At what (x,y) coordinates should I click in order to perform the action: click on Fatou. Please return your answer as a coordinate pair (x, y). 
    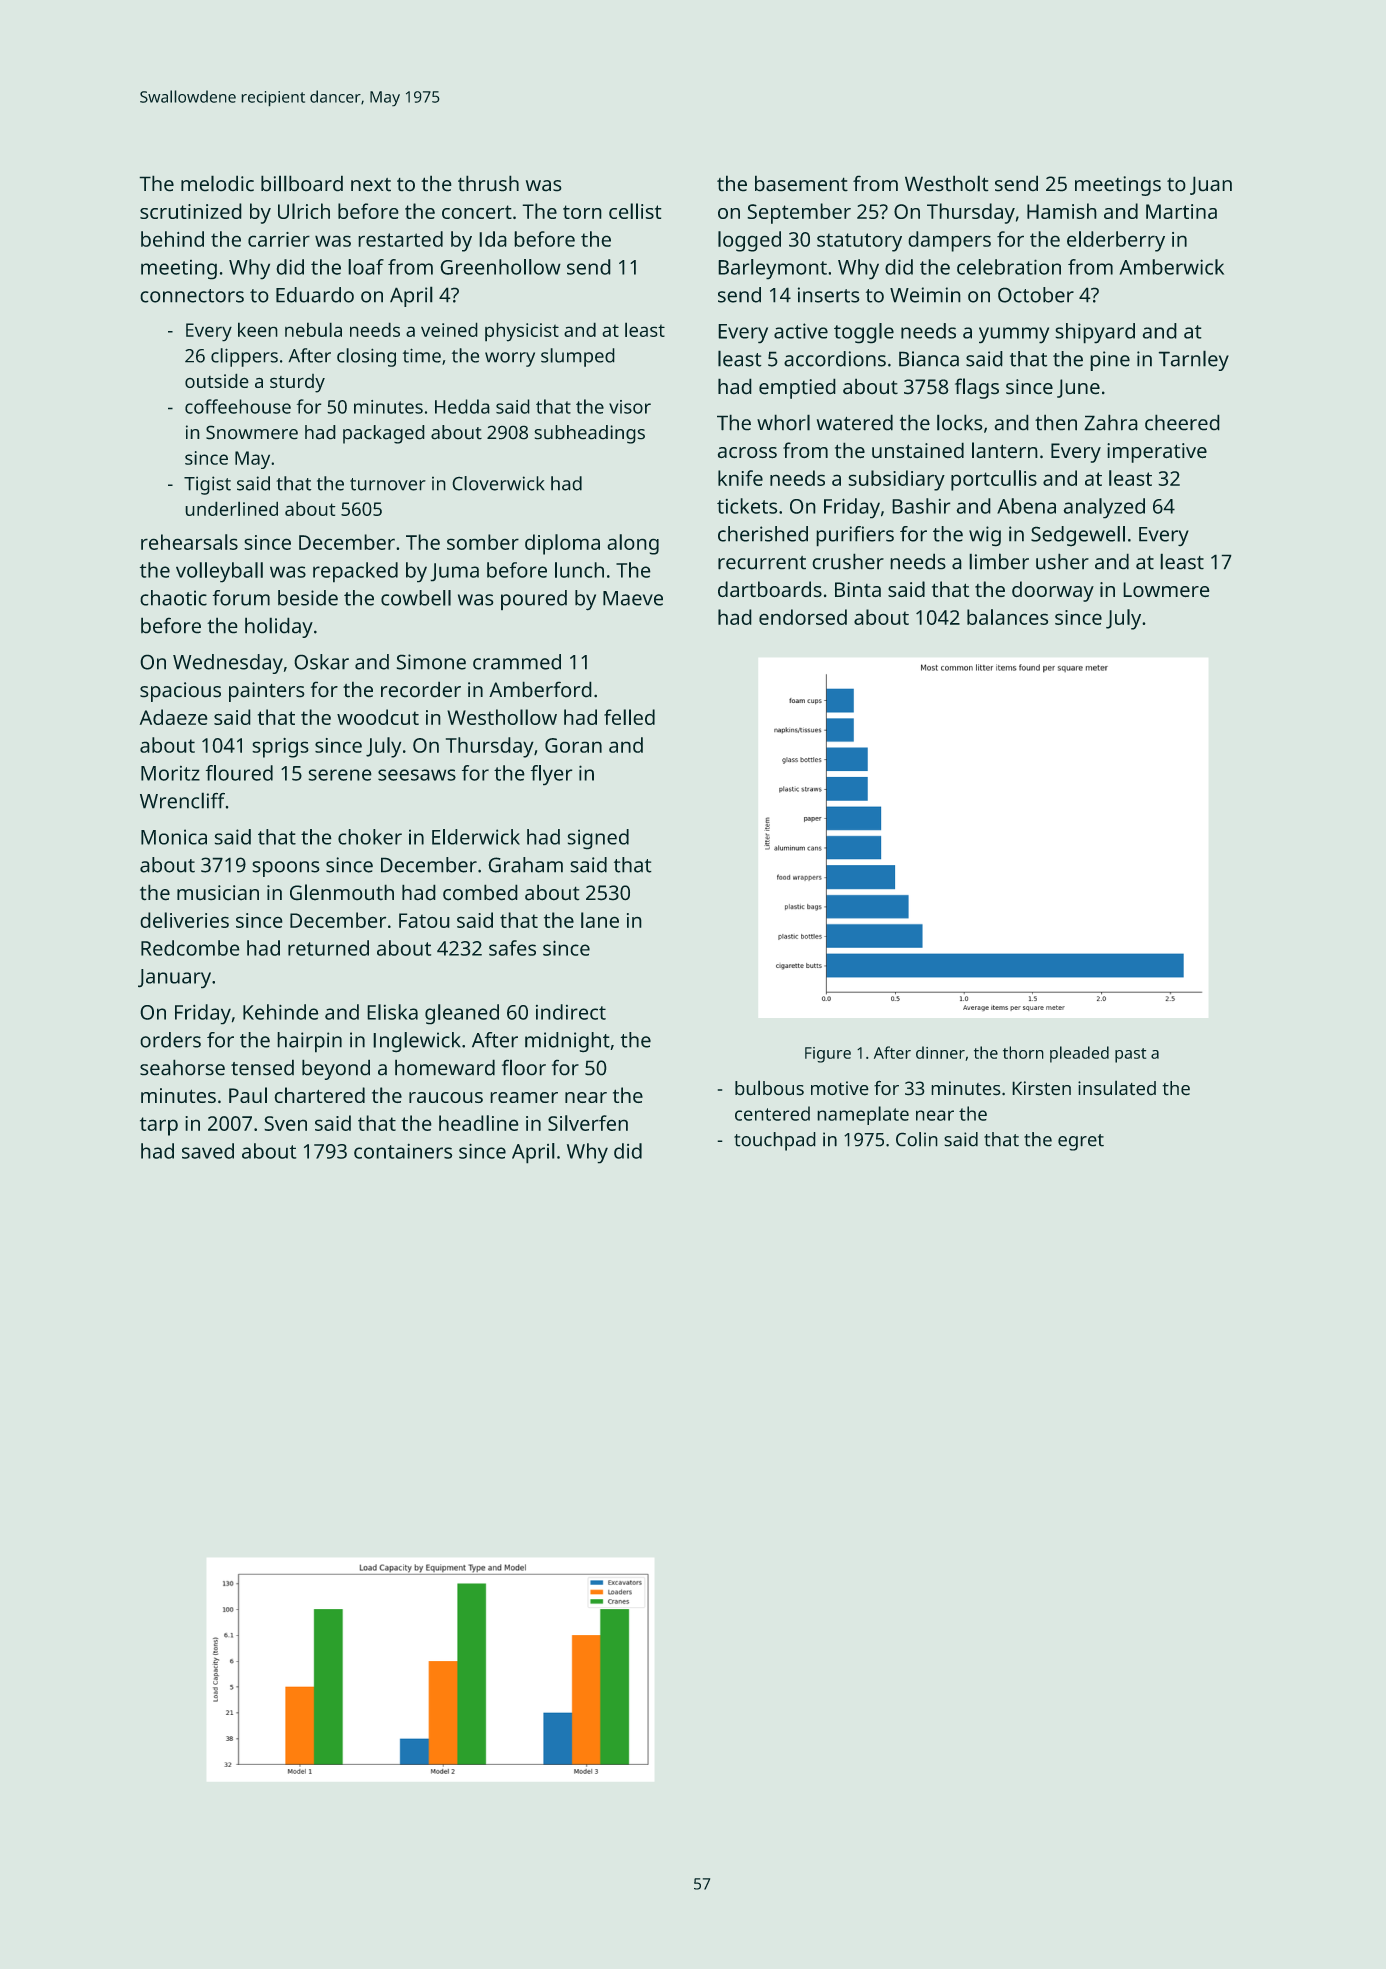
    Looking at the image, I should click on (424, 920).
